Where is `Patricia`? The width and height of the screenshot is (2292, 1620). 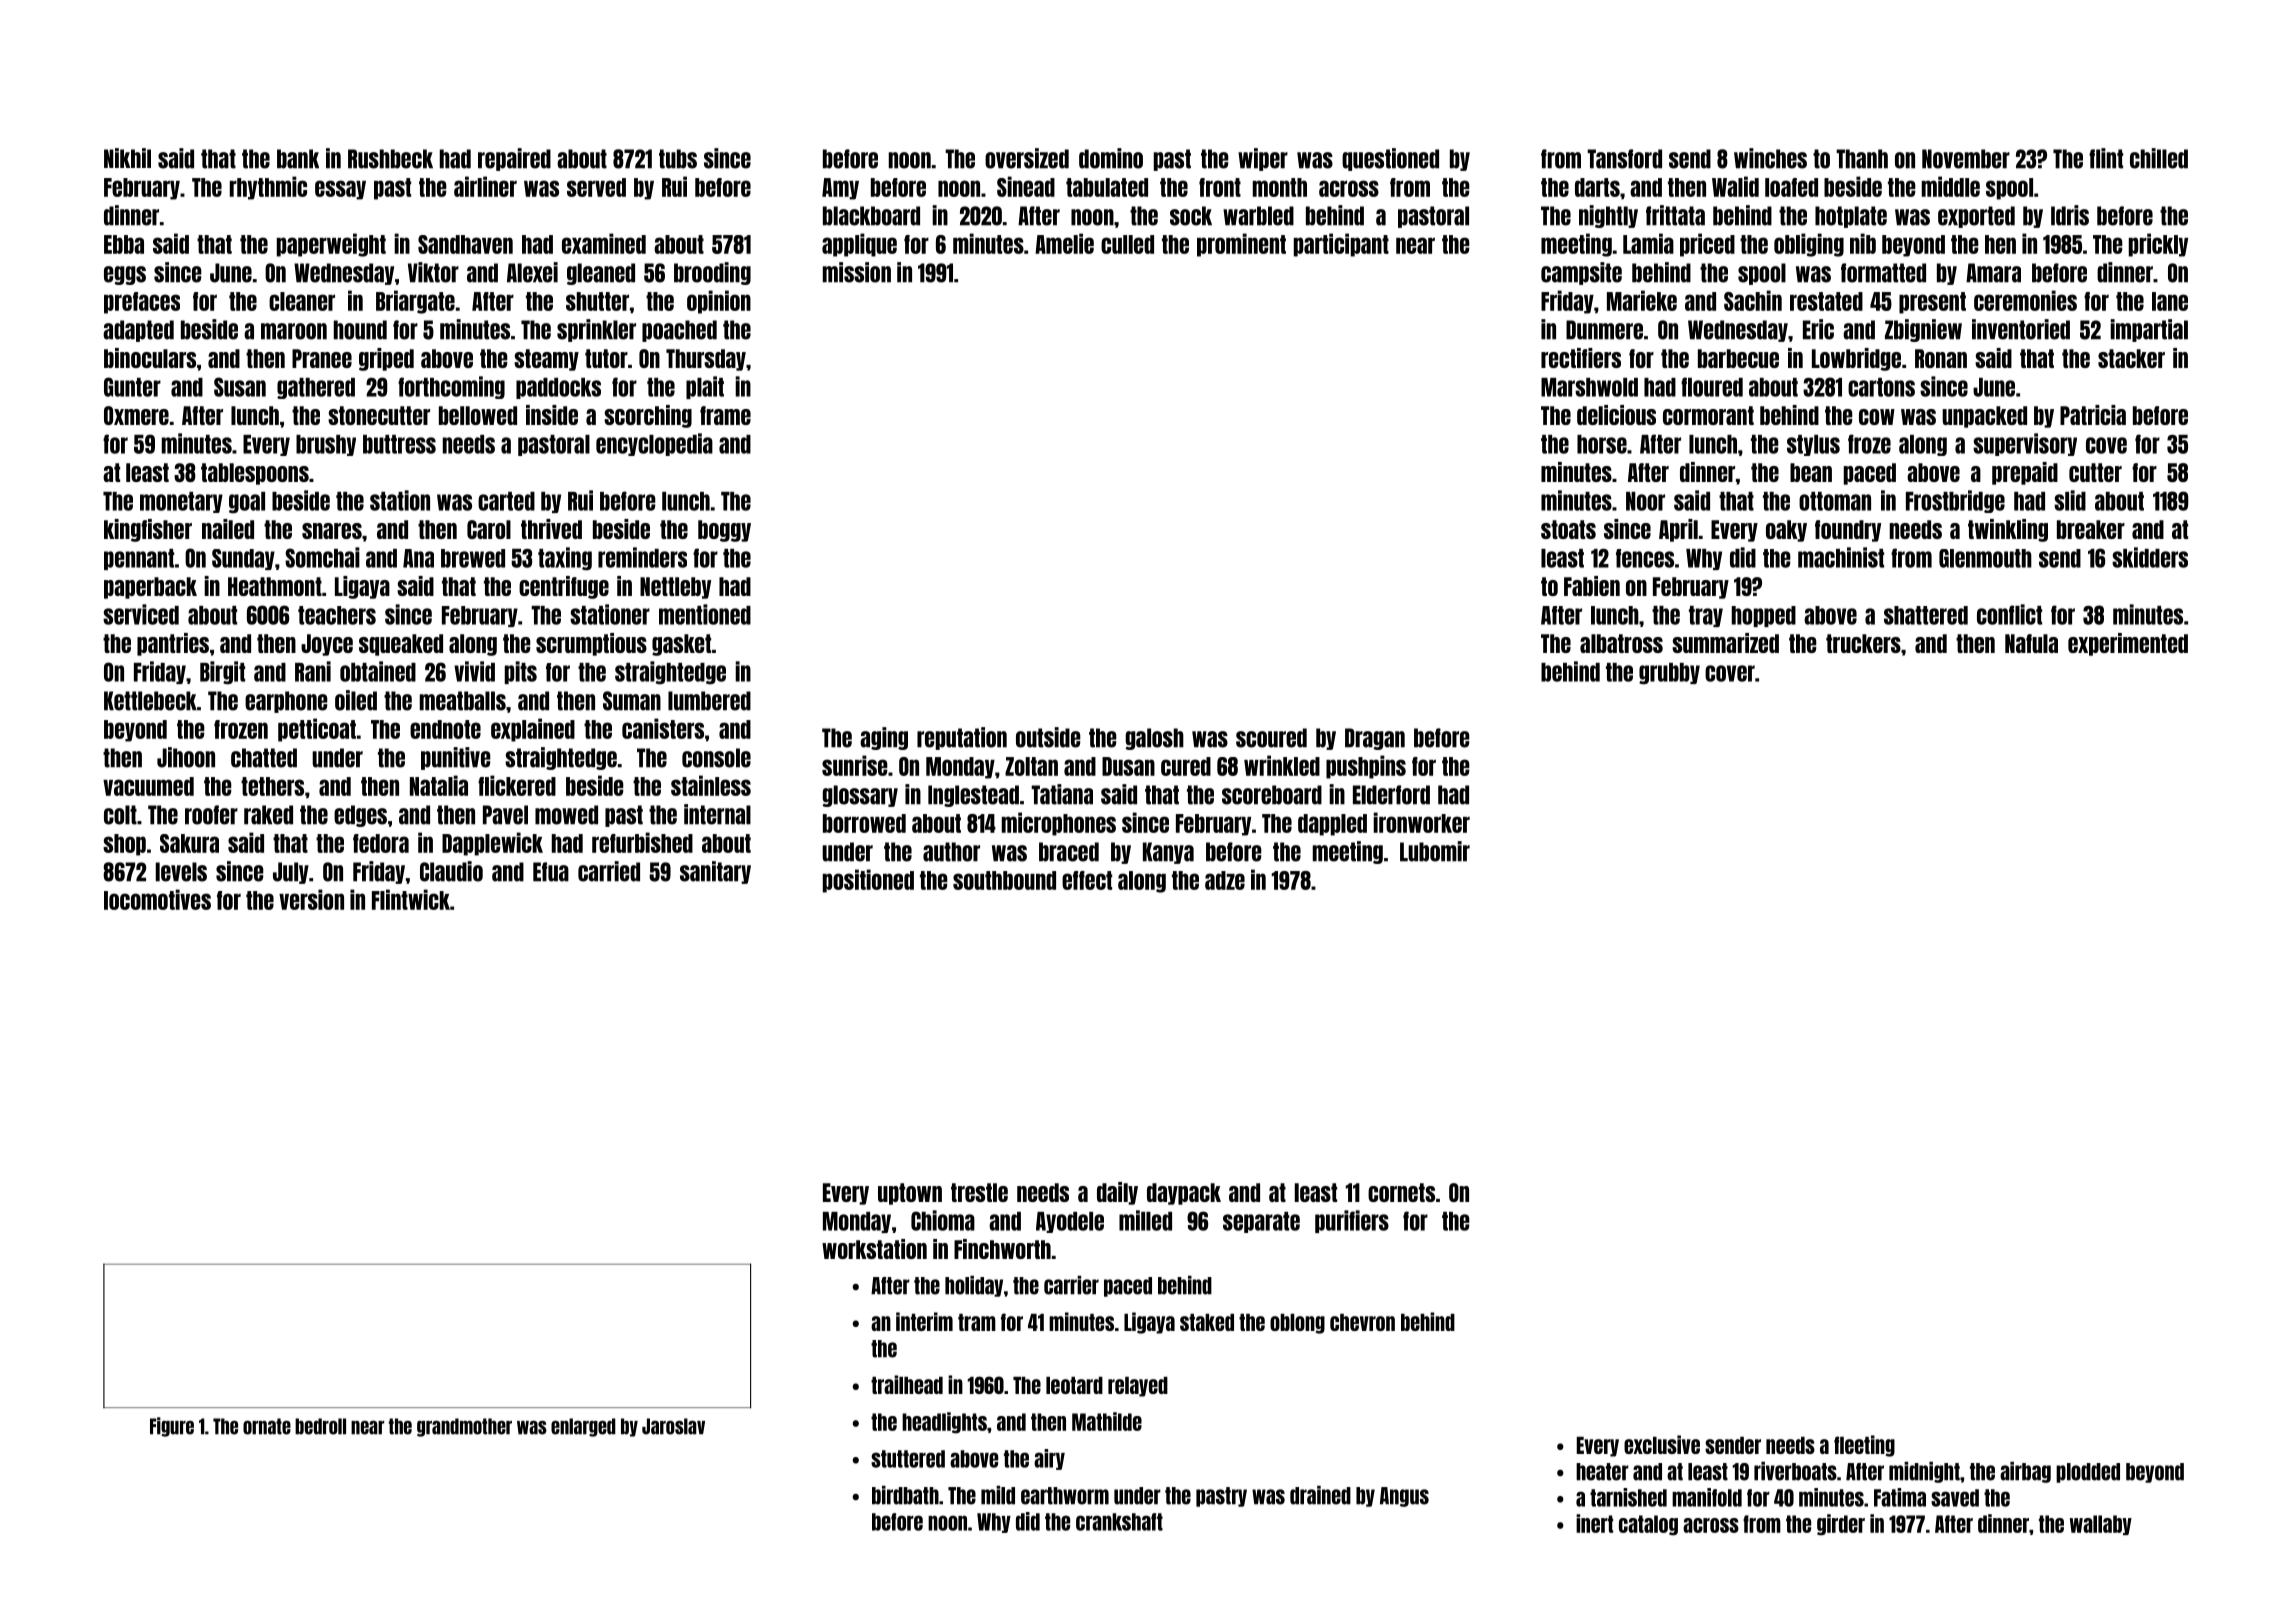 Patricia is located at coordinates (2093, 415).
